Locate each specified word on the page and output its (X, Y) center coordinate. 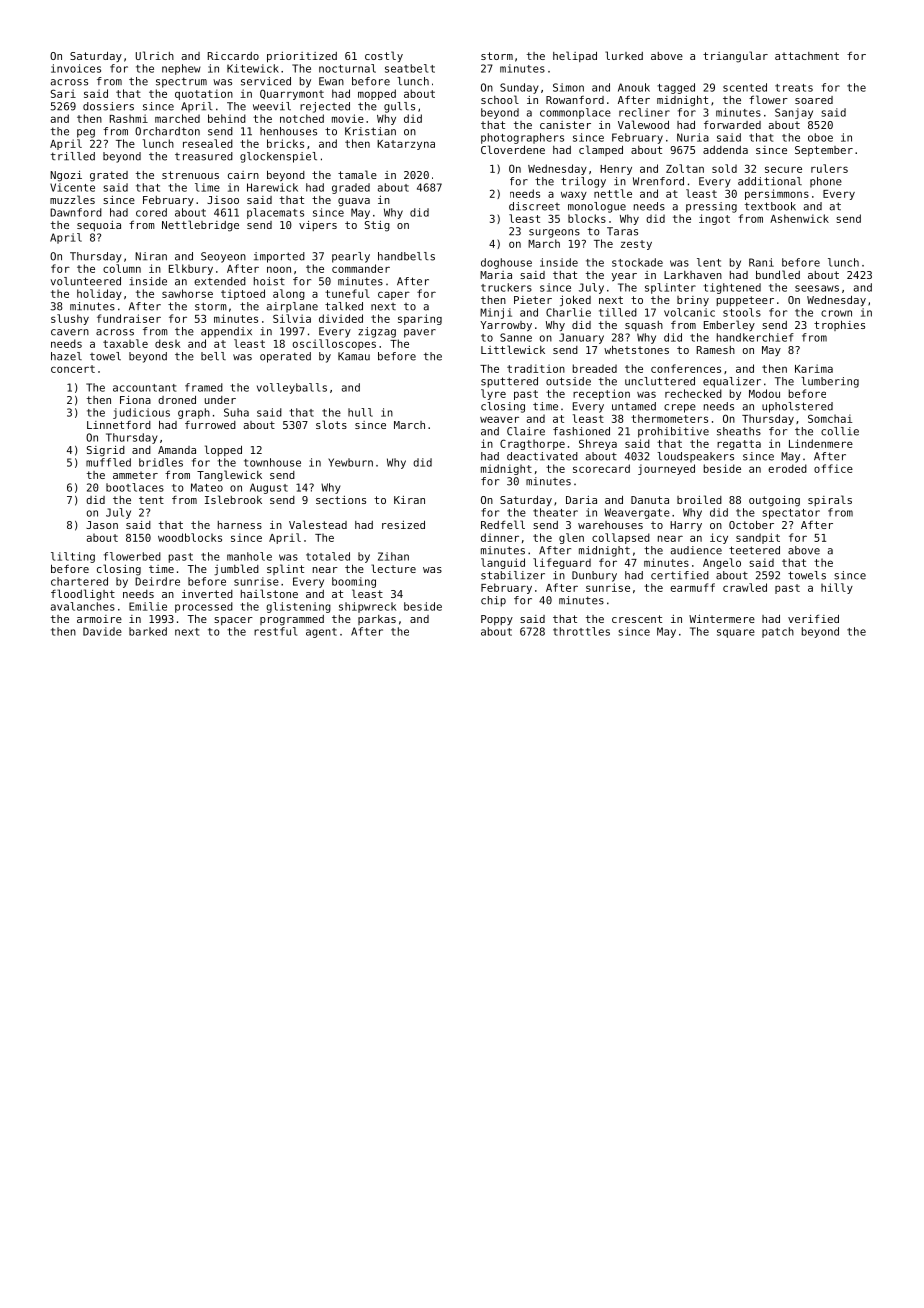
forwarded (732, 124)
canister (565, 125)
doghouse (506, 263)
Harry (686, 526)
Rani (761, 262)
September (824, 151)
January (581, 338)
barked (148, 631)
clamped (601, 150)
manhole (249, 556)
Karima (814, 368)
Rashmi (129, 118)
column (122, 268)
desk (168, 343)
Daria (581, 500)
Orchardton (167, 131)
